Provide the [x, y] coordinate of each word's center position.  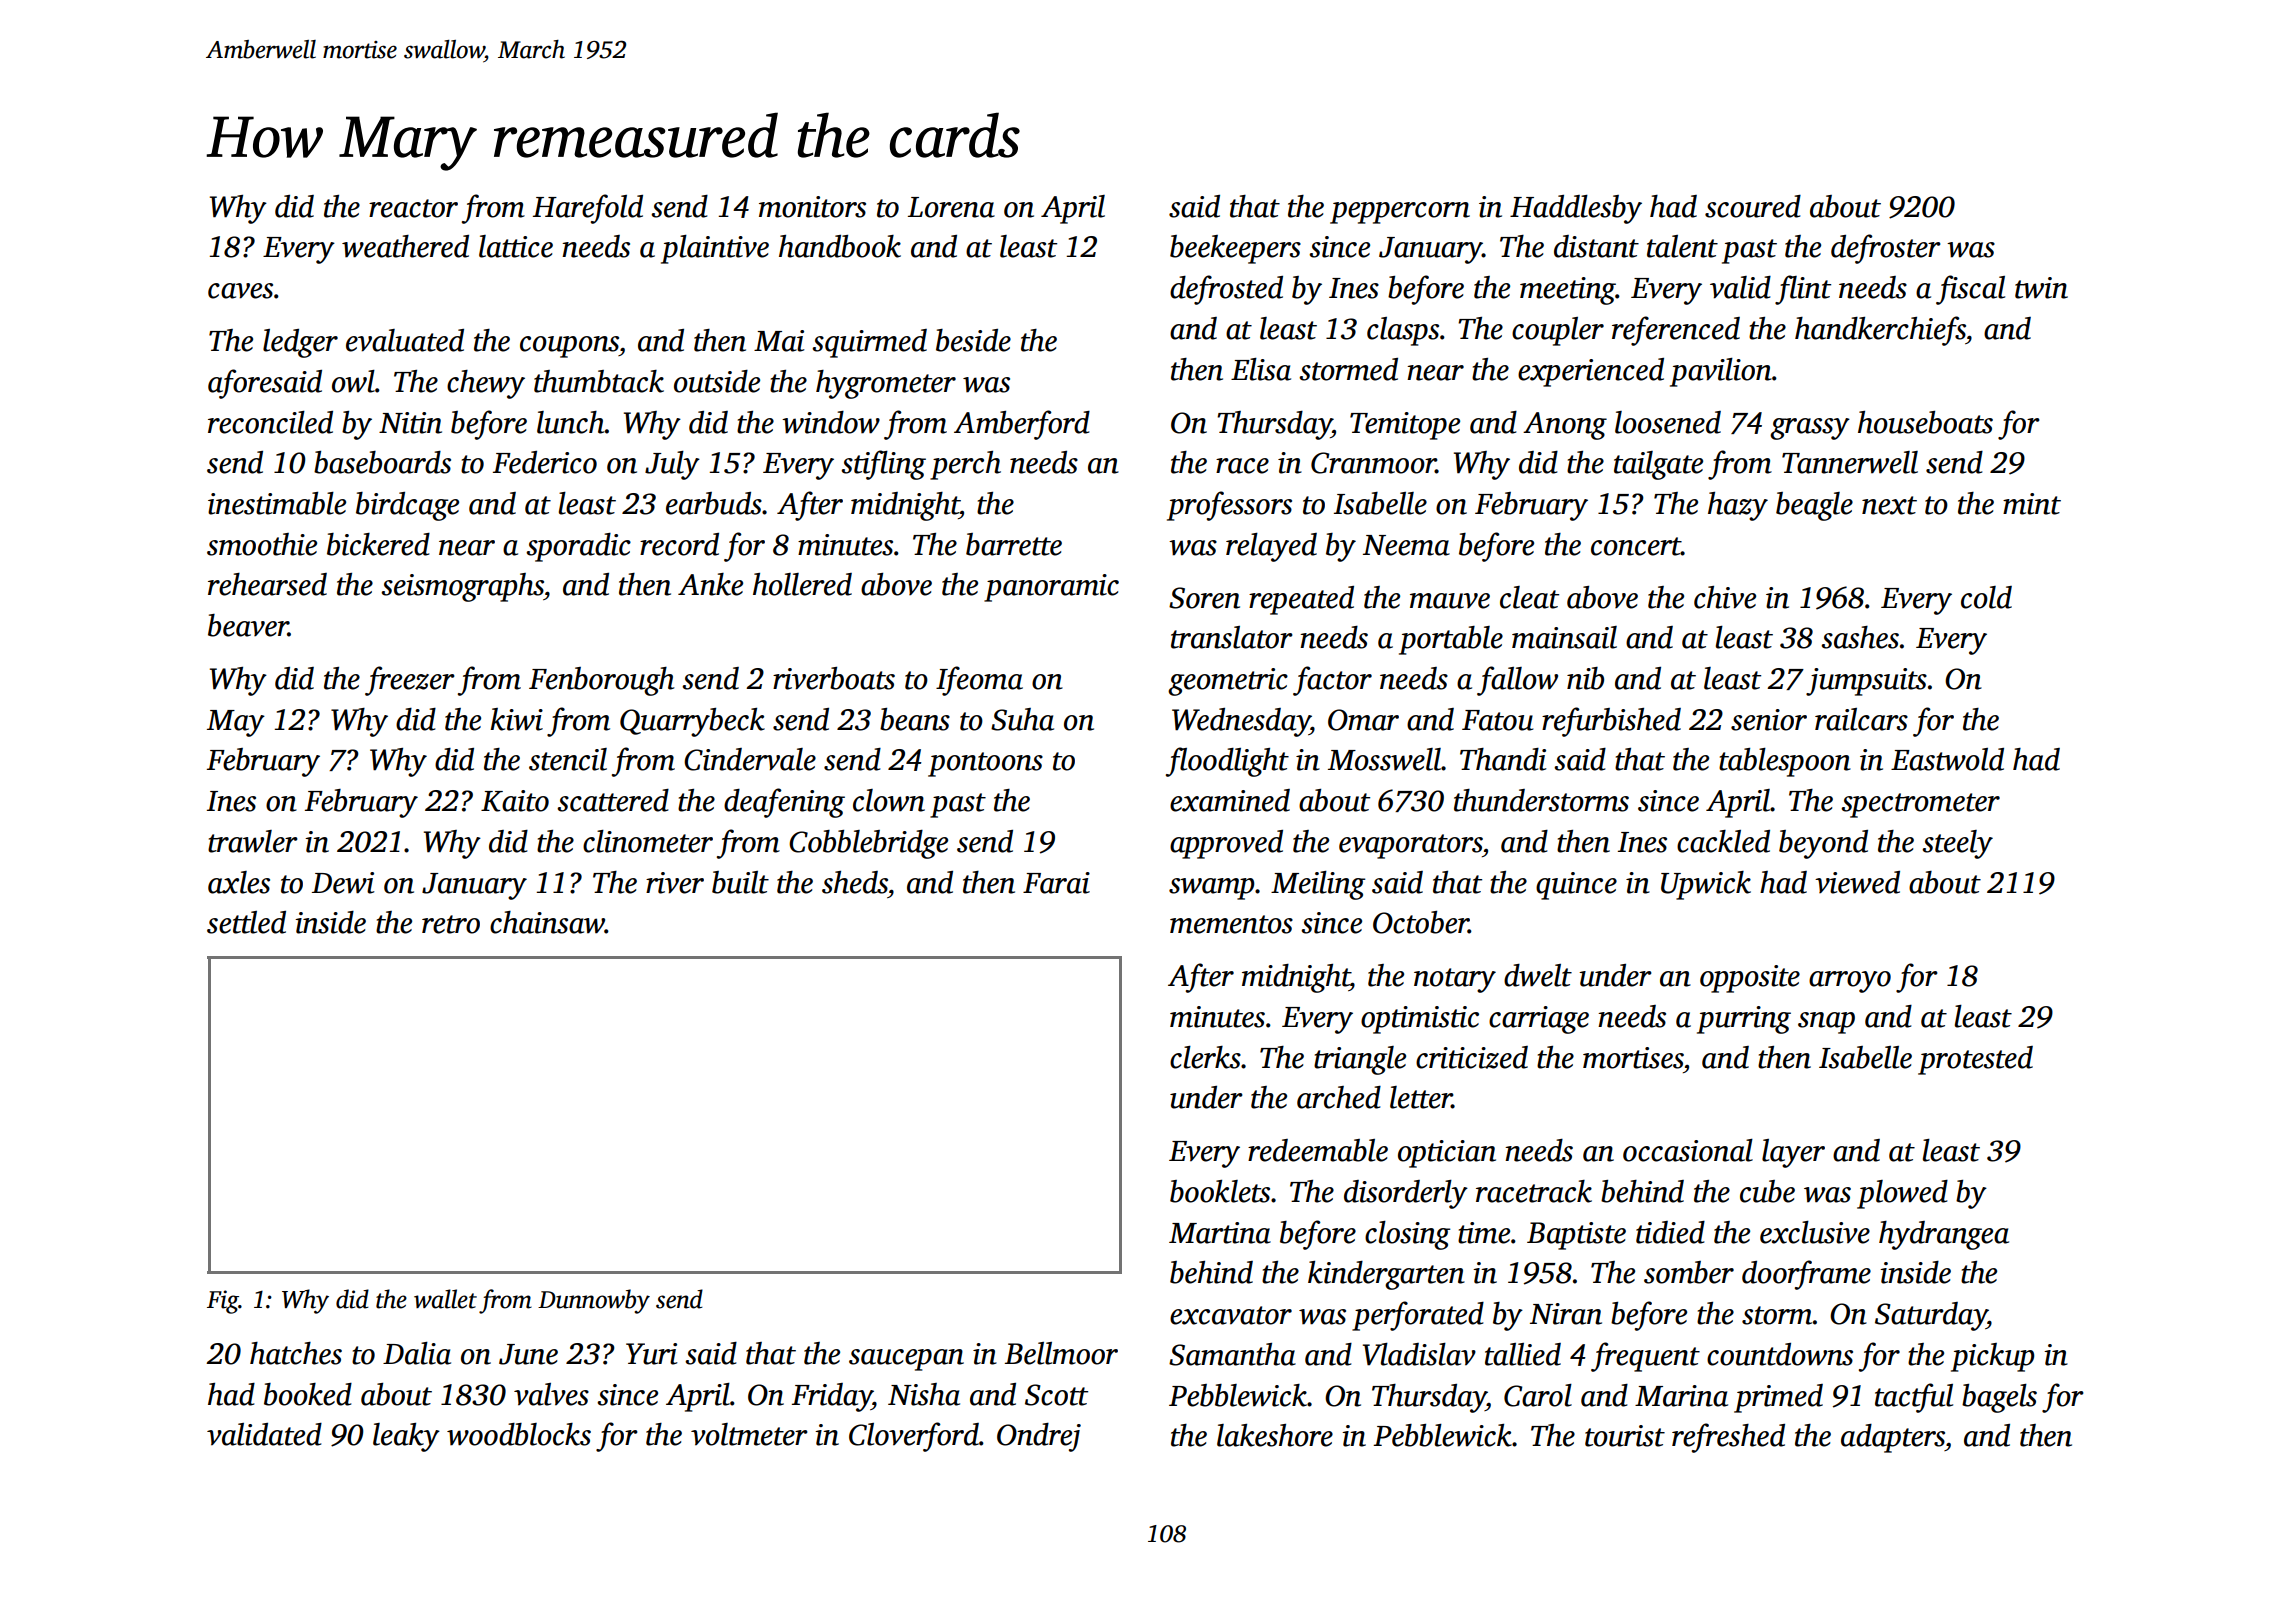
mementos [1231, 924]
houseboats [1925, 422]
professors [1229, 506]
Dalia [417, 1353]
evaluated [405, 340]
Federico [545, 462]
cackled [1723, 841]
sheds [855, 882]
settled [246, 922]
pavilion [1721, 372]
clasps [1403, 331]
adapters [1893, 1438]
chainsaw [547, 922]
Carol [1538, 1395]
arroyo [1850, 982]
